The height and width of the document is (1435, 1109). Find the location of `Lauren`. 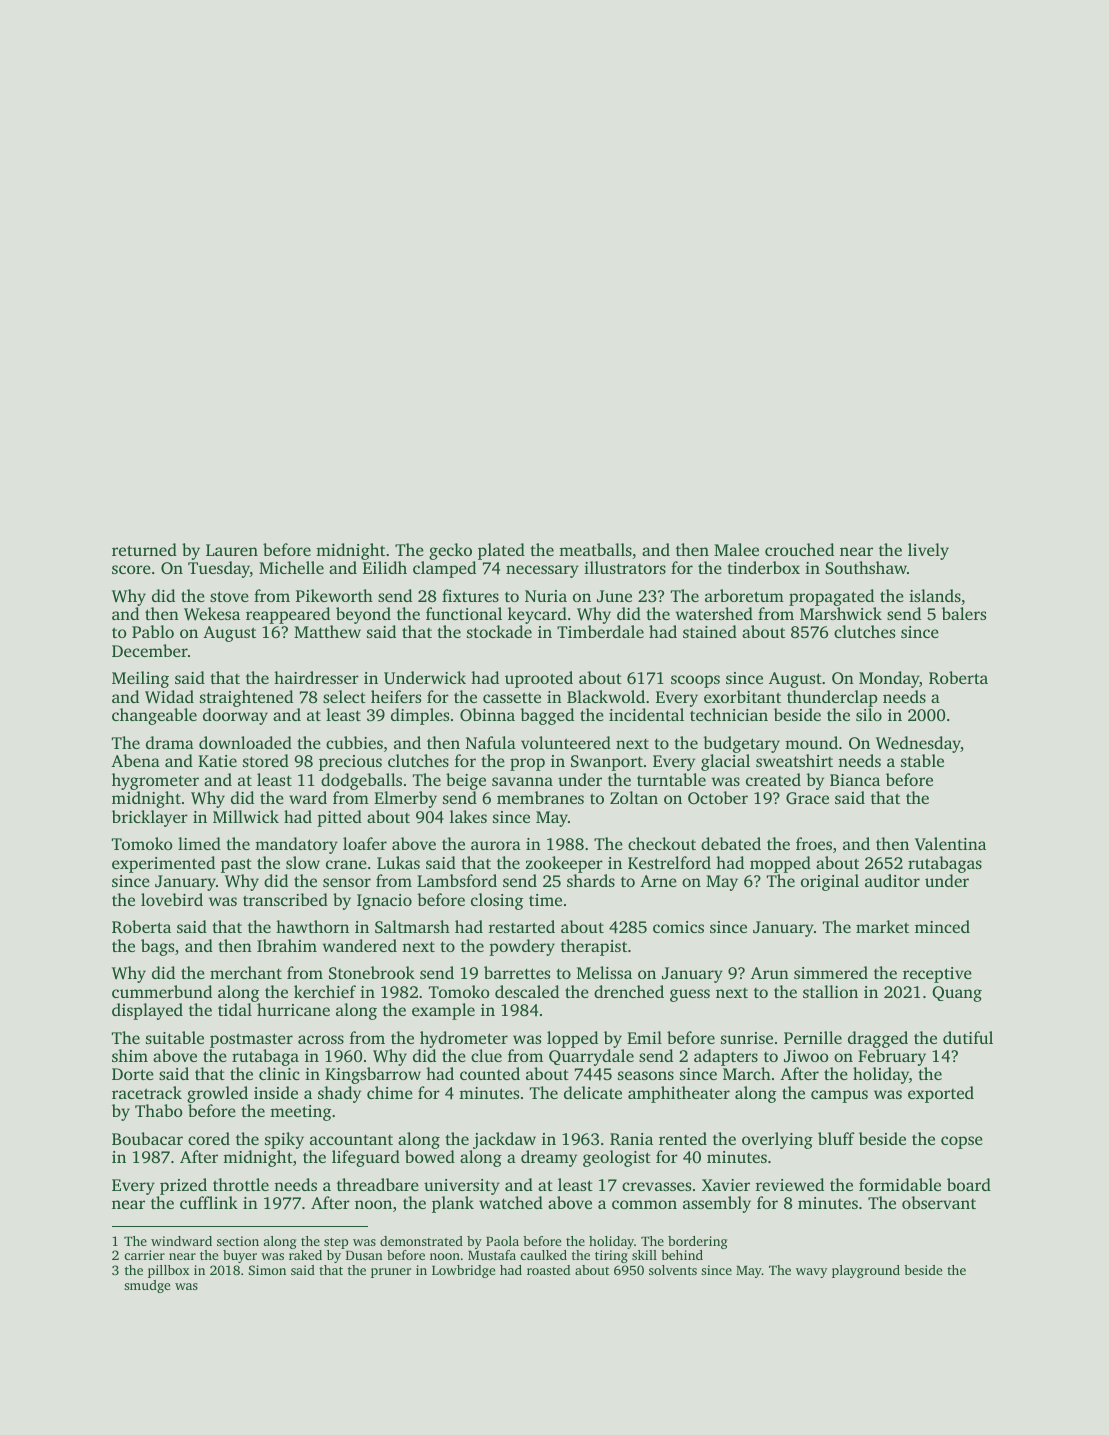

Lauren is located at coordinates (232, 550).
